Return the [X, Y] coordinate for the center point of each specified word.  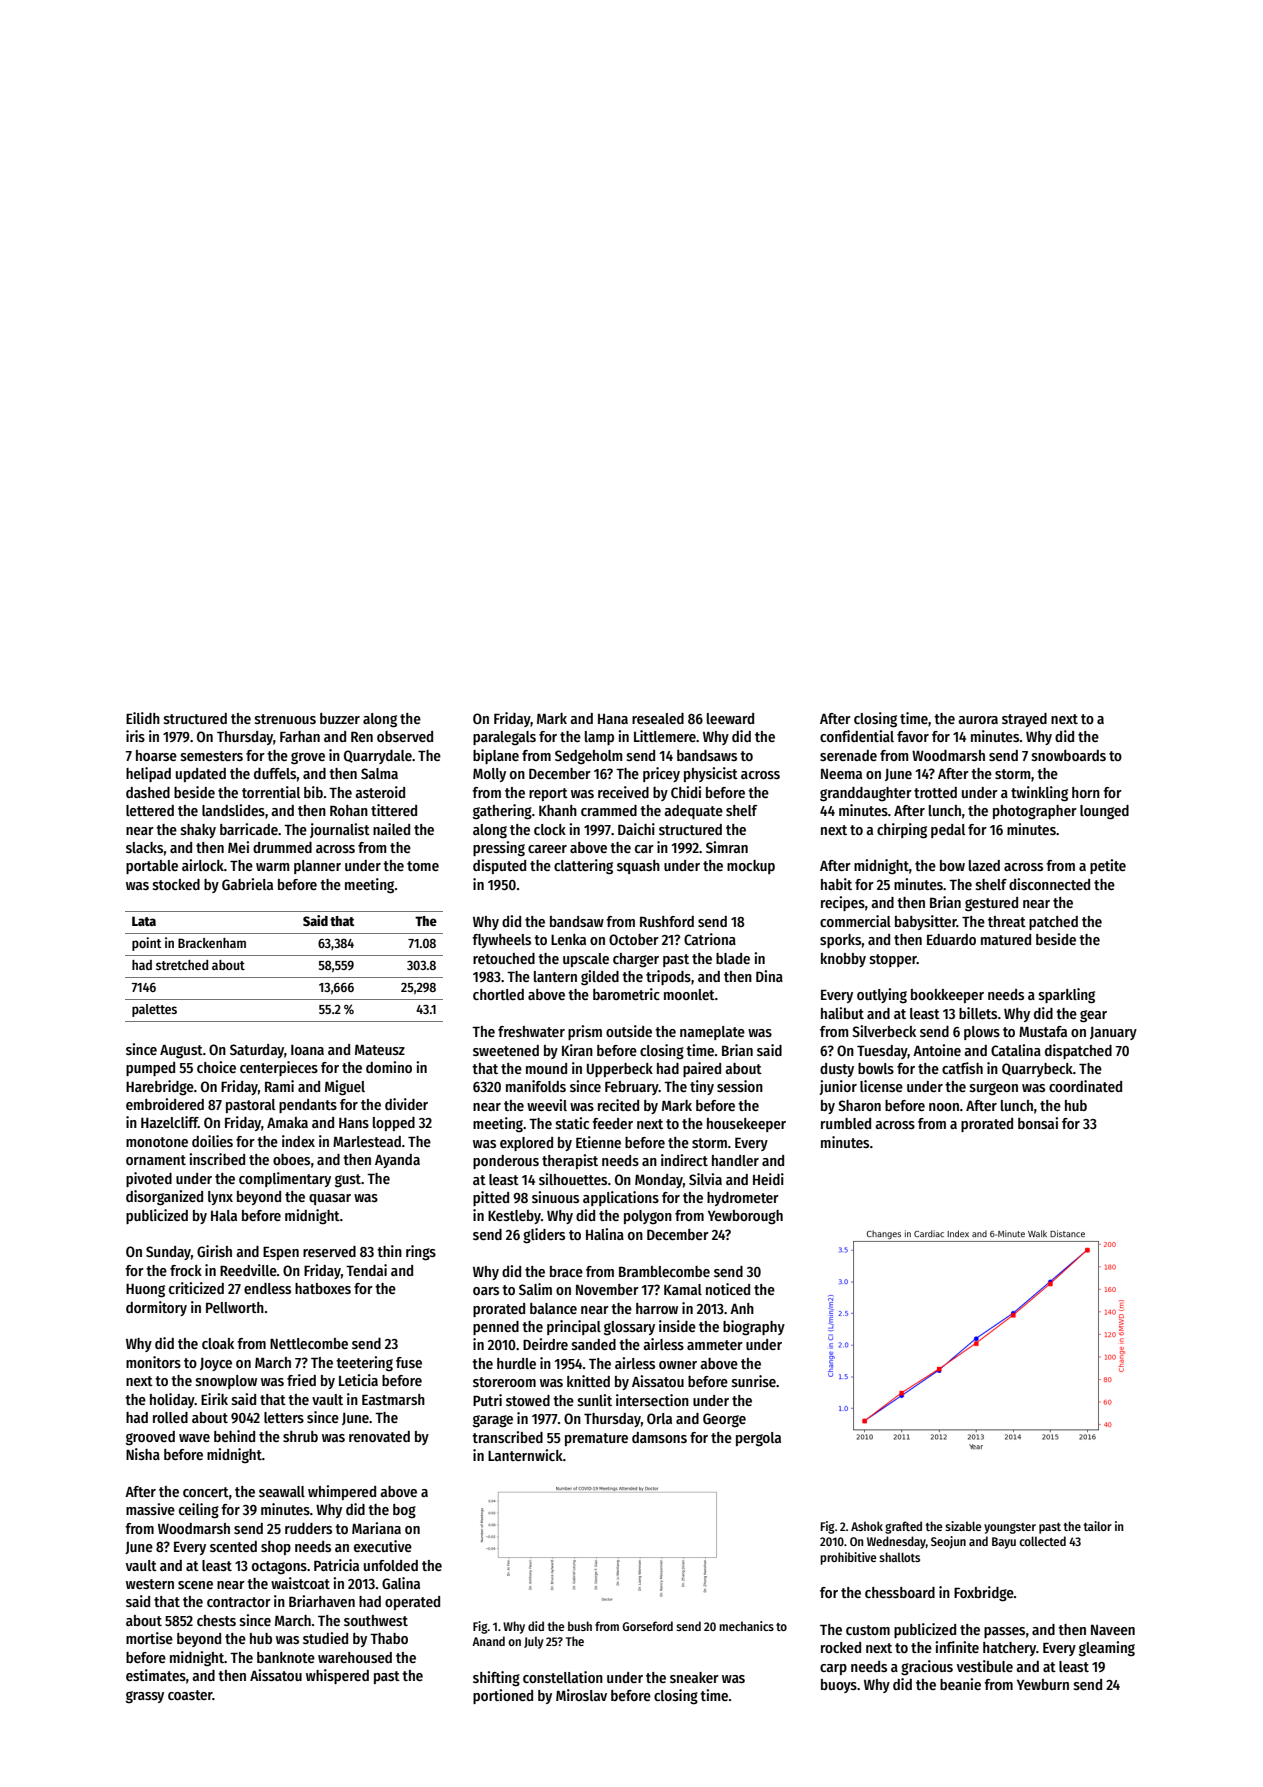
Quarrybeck [1037, 1070]
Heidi [768, 1179]
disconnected [1049, 884]
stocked [176, 884]
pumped [150, 1069]
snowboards [1069, 755]
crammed [609, 810]
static [572, 1123]
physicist [711, 774]
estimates [156, 1675]
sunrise [754, 1381]
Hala [224, 1215]
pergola [758, 1439]
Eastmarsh [393, 1399]
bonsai [1038, 1123]
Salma [379, 773]
